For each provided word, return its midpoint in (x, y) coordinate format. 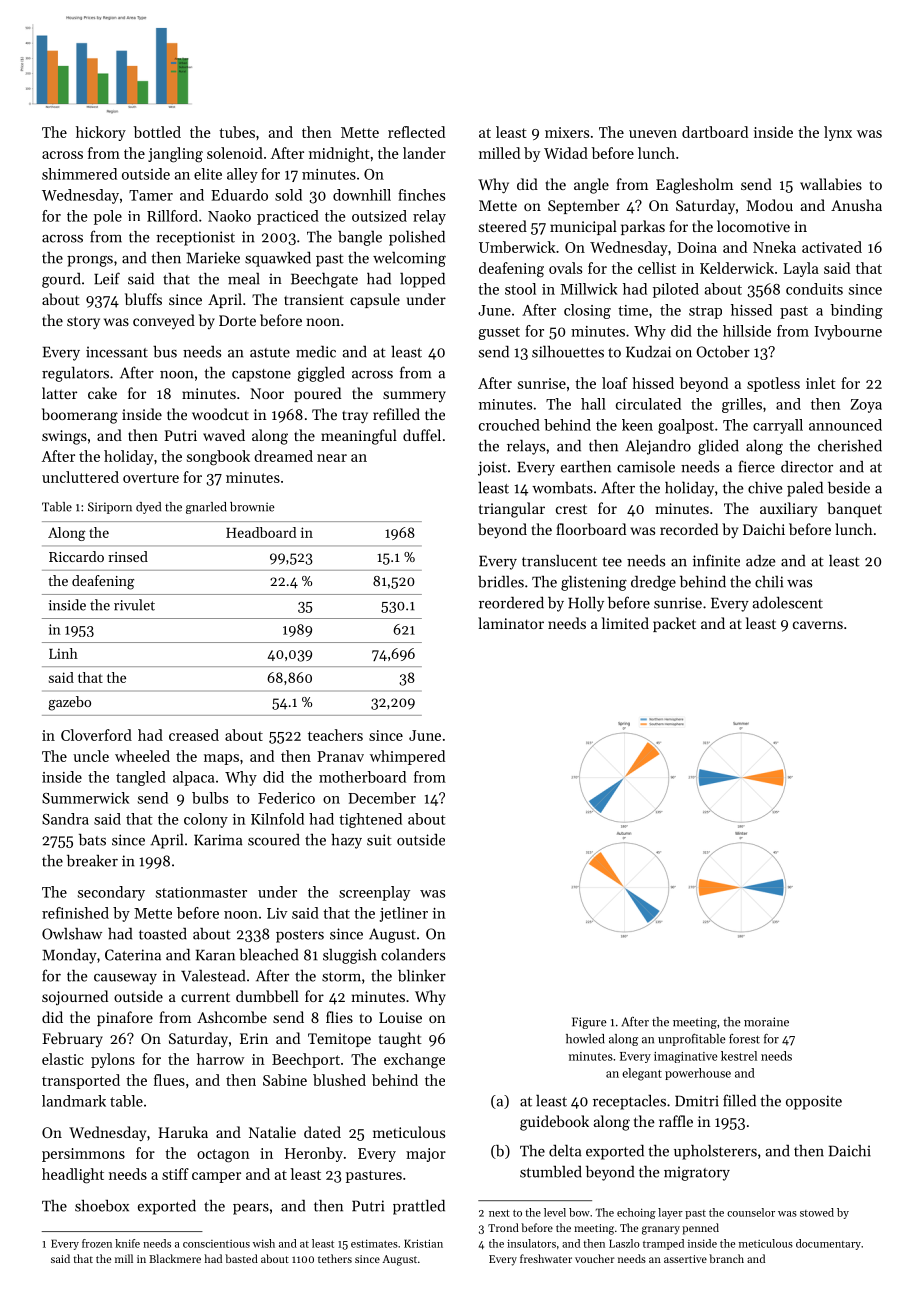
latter (59, 393)
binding (856, 311)
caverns (818, 625)
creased (194, 735)
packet (674, 624)
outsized (379, 216)
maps (221, 759)
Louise (400, 1017)
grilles (742, 405)
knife (127, 1243)
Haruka (183, 1132)
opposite (814, 1102)
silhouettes (568, 351)
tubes (237, 132)
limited (625, 623)
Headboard (261, 532)
